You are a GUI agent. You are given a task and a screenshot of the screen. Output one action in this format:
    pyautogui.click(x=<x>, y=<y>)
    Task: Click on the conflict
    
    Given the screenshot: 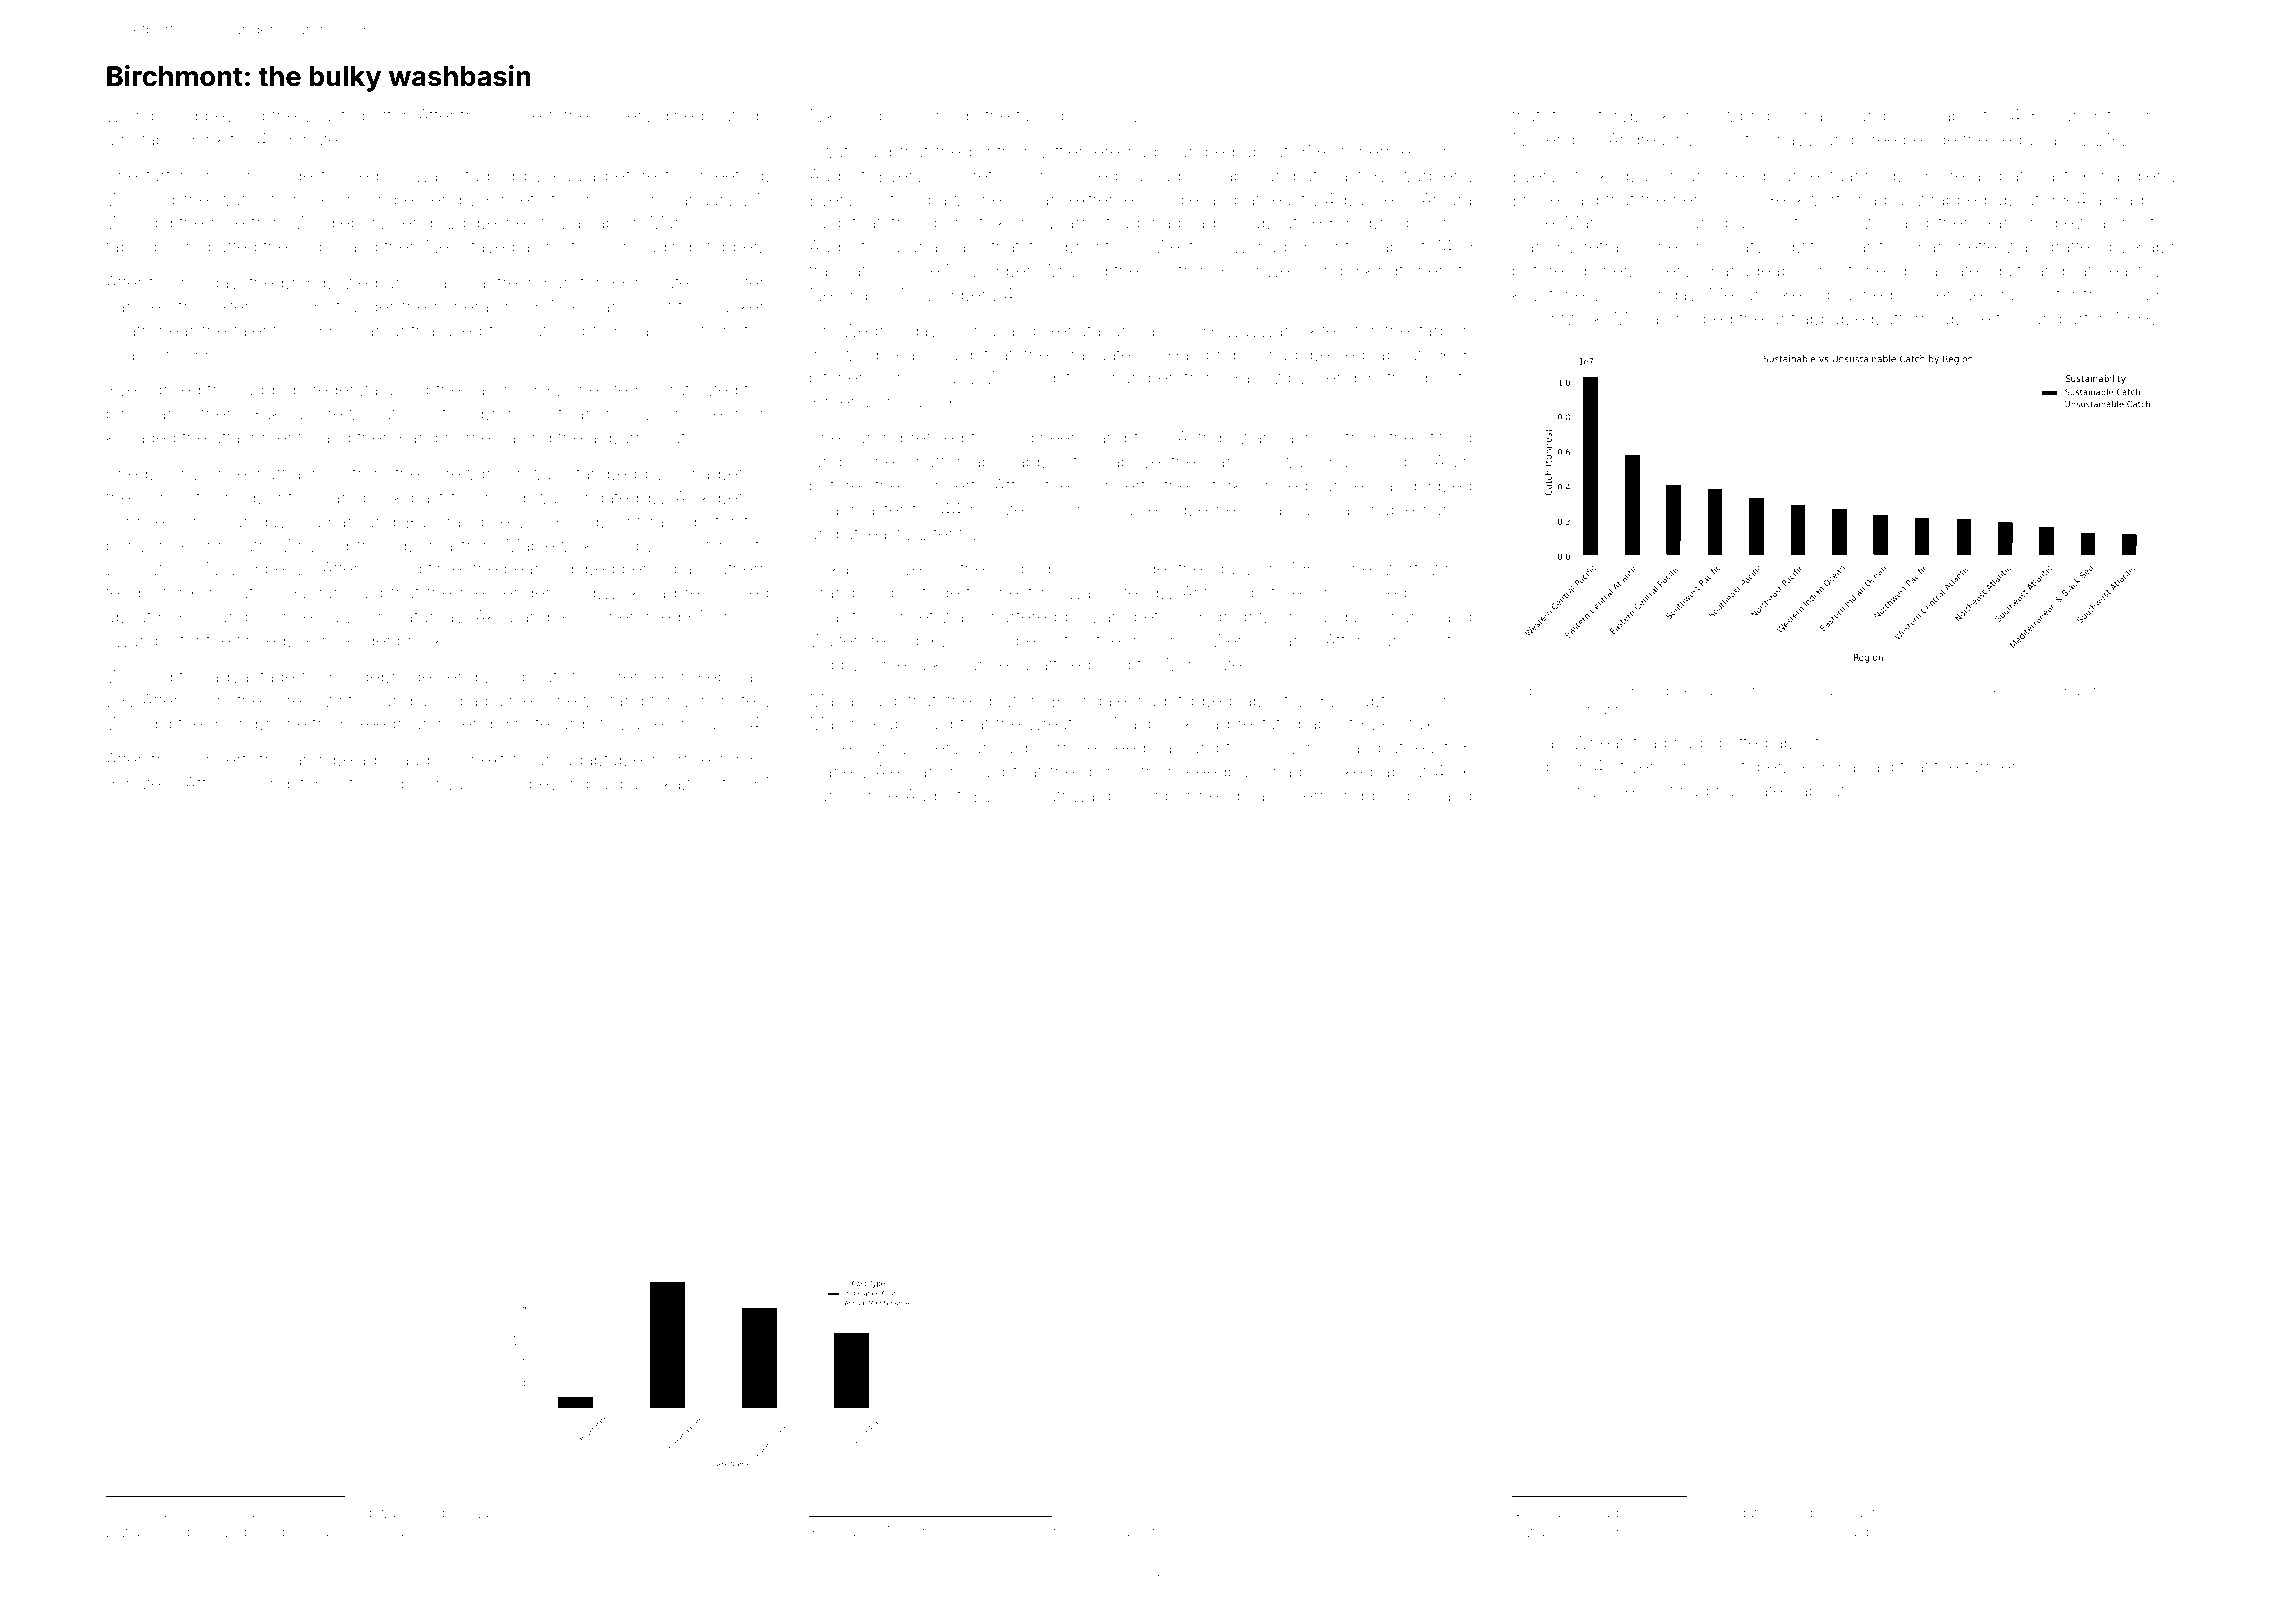 What is the action you would take?
    pyautogui.click(x=1921, y=1512)
